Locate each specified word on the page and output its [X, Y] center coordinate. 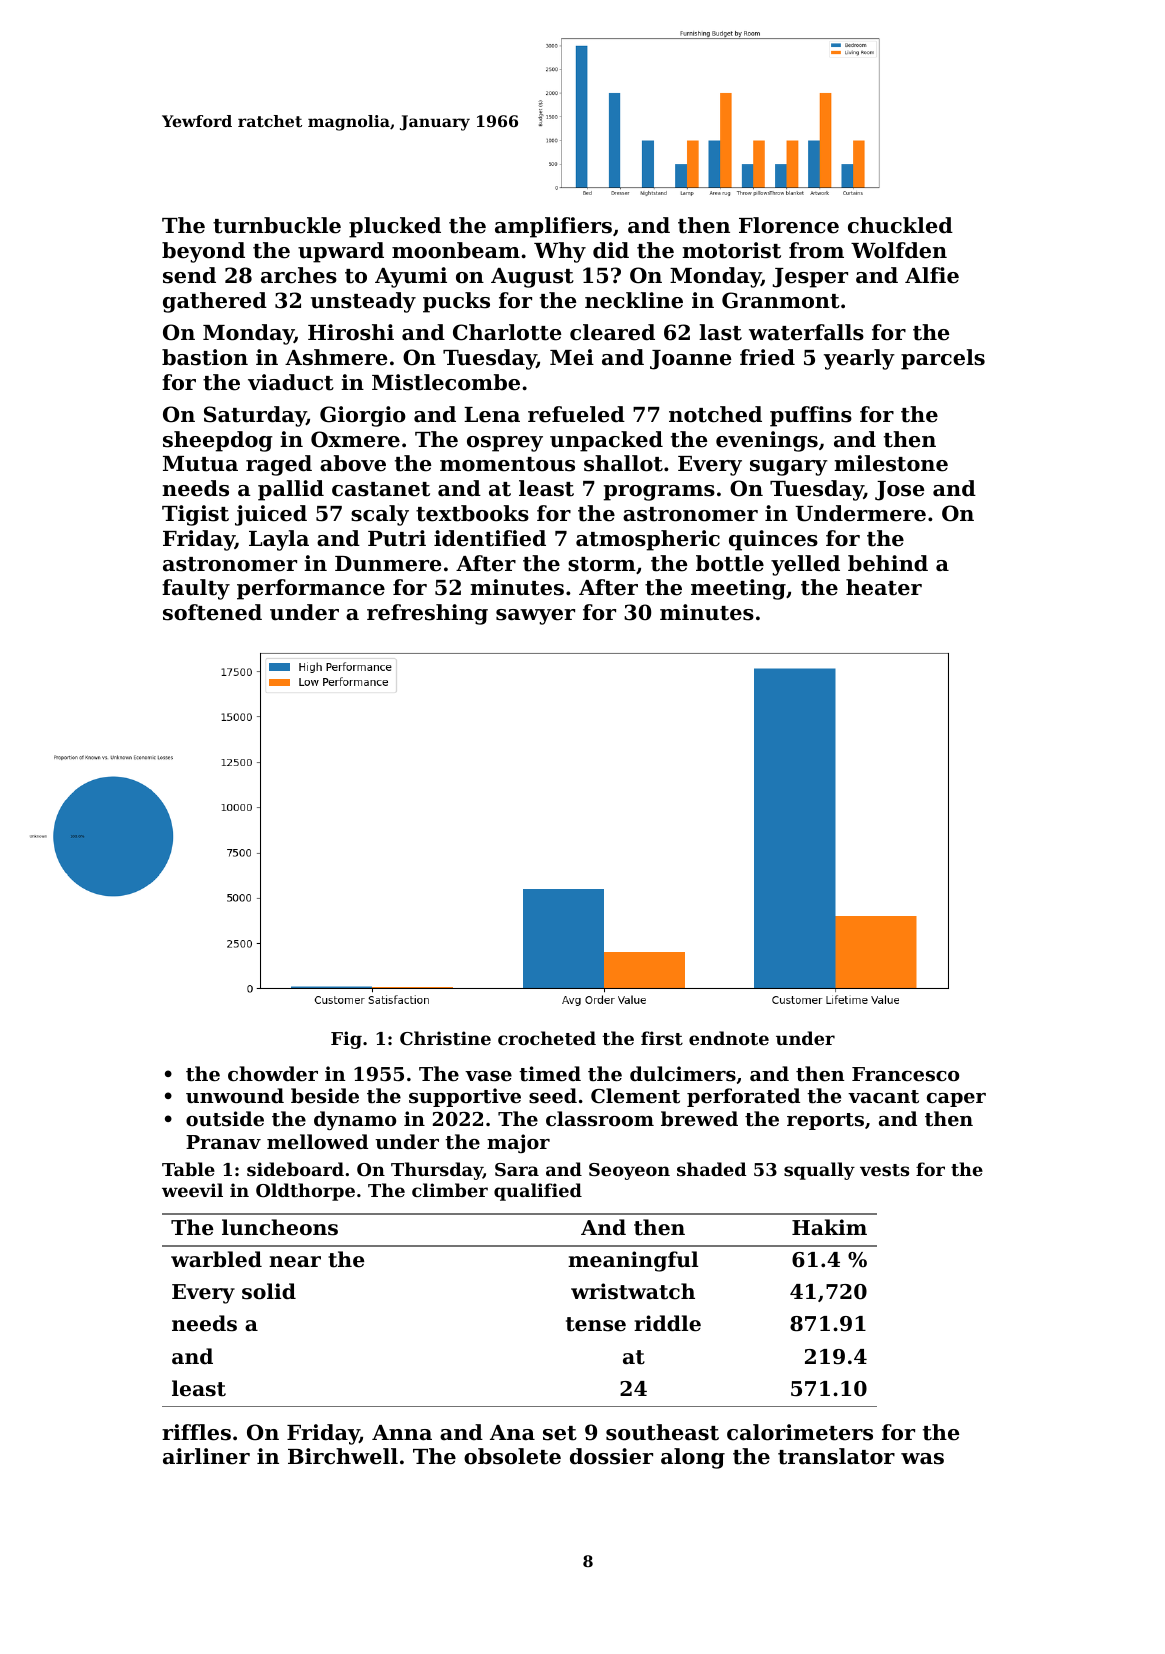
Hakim [829, 1227]
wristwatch [633, 1291]
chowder [273, 1073]
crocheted [547, 1038]
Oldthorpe [305, 1192]
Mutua [200, 464]
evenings [767, 441]
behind [888, 563]
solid [269, 1291]
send [189, 275]
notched [715, 414]
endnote [729, 1038]
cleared [612, 332]
